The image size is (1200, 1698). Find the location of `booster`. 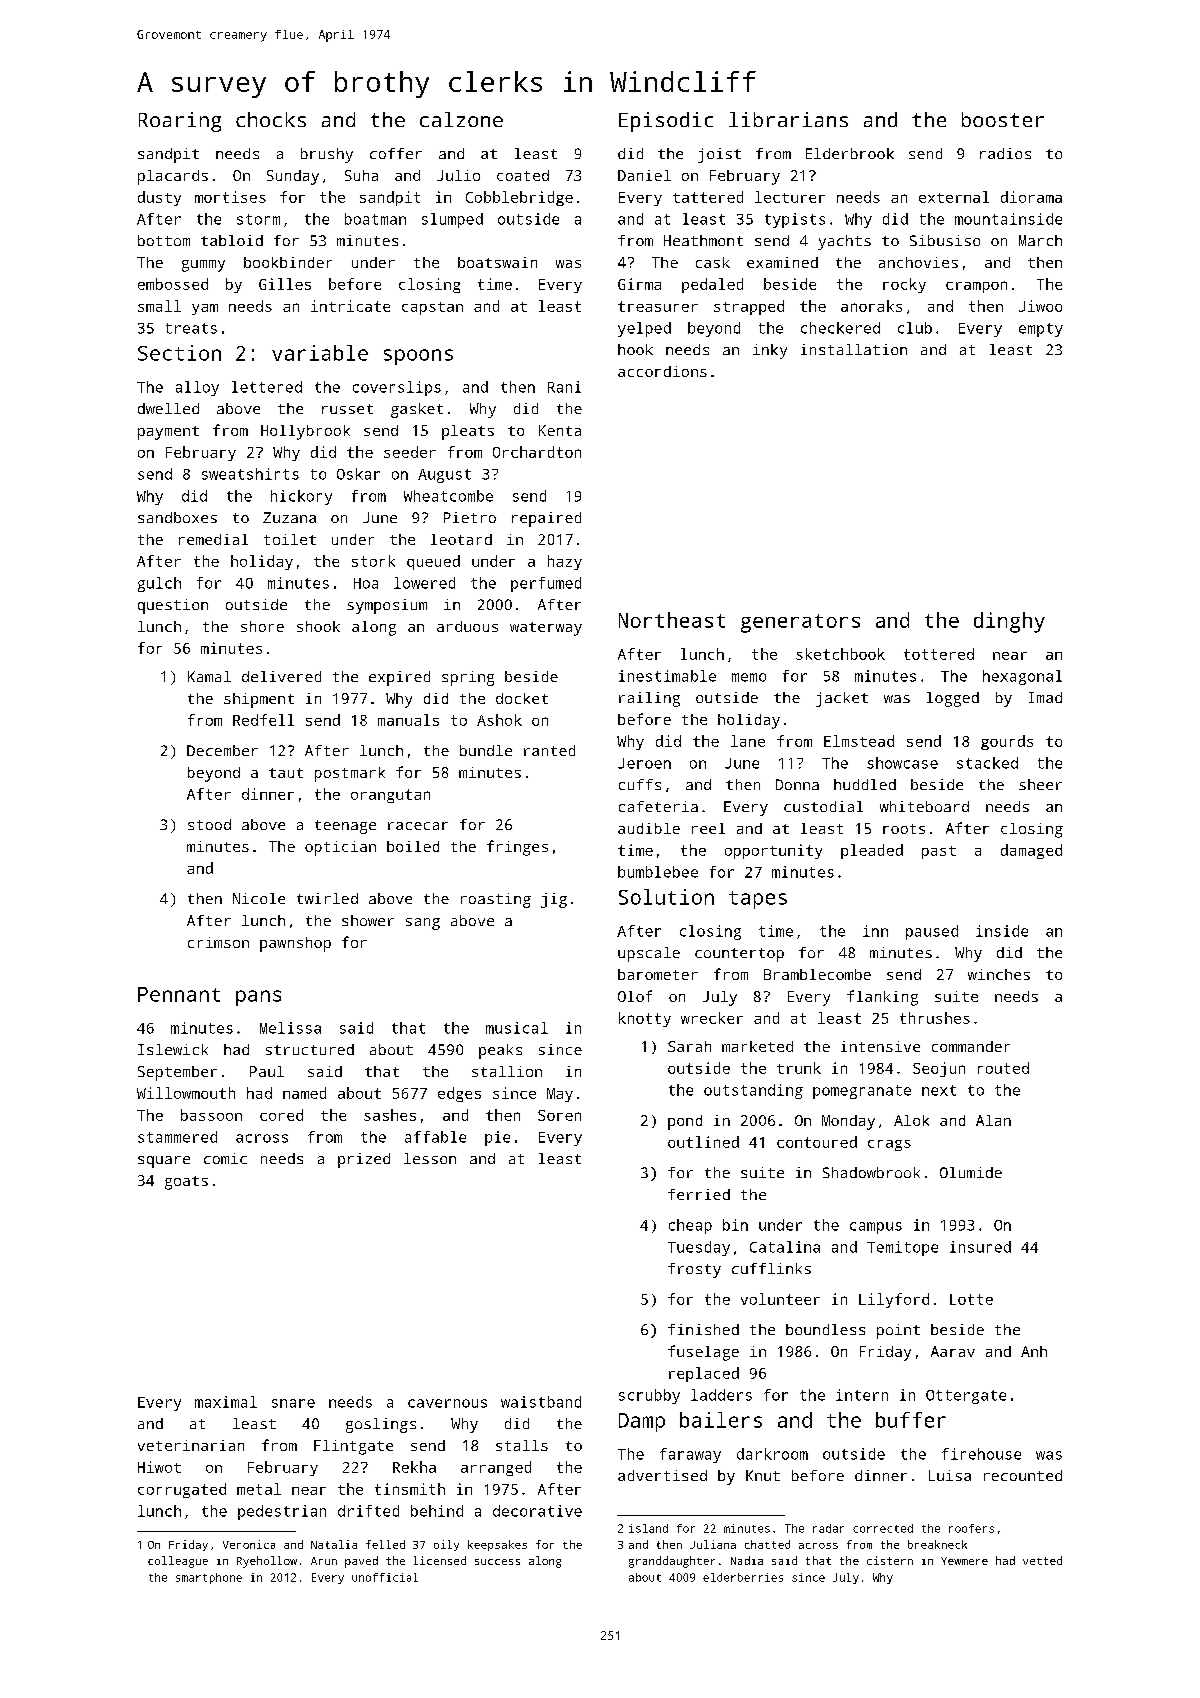

booster is located at coordinates (1003, 119).
